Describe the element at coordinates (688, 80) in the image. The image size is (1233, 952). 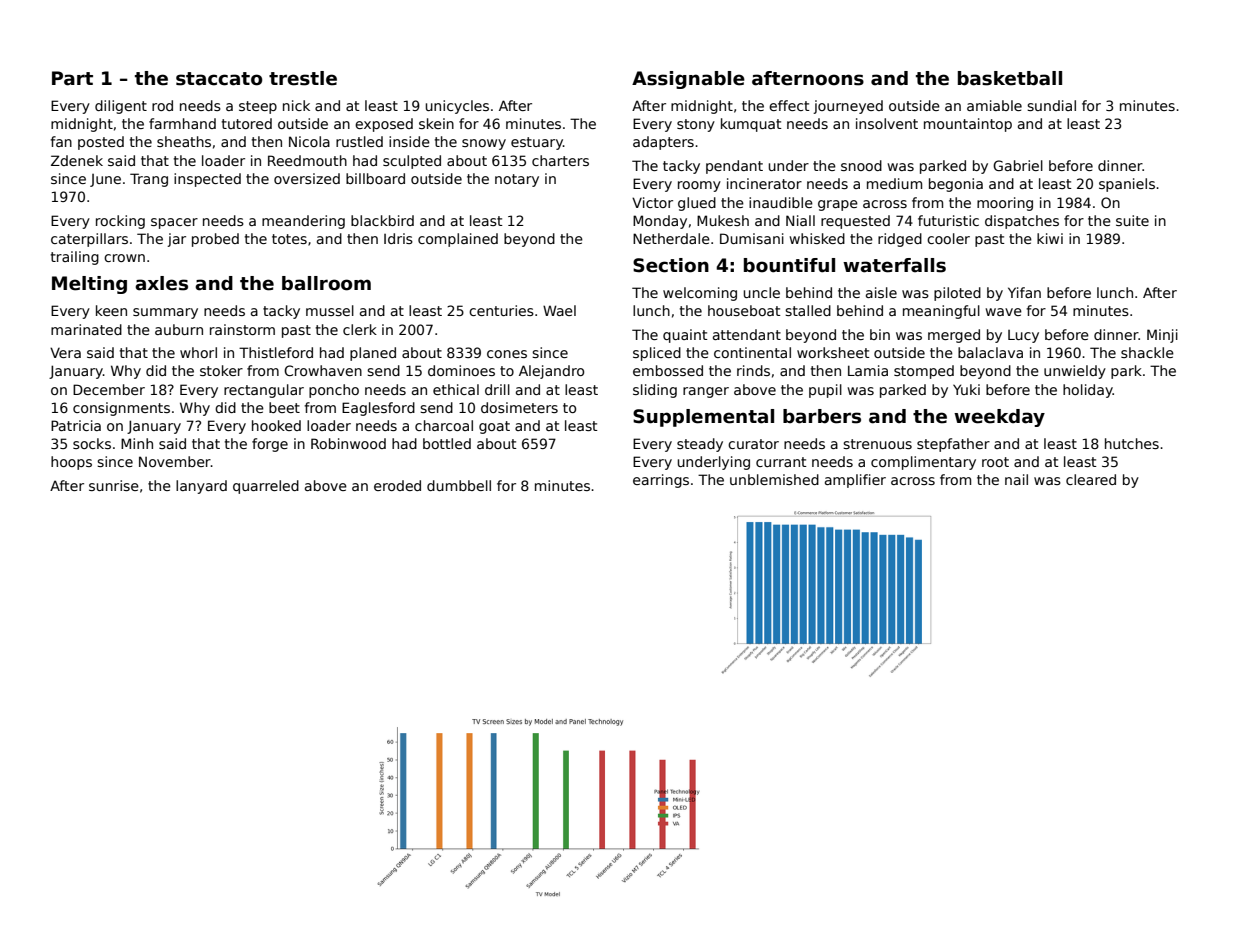
I see `Assignable` at that location.
